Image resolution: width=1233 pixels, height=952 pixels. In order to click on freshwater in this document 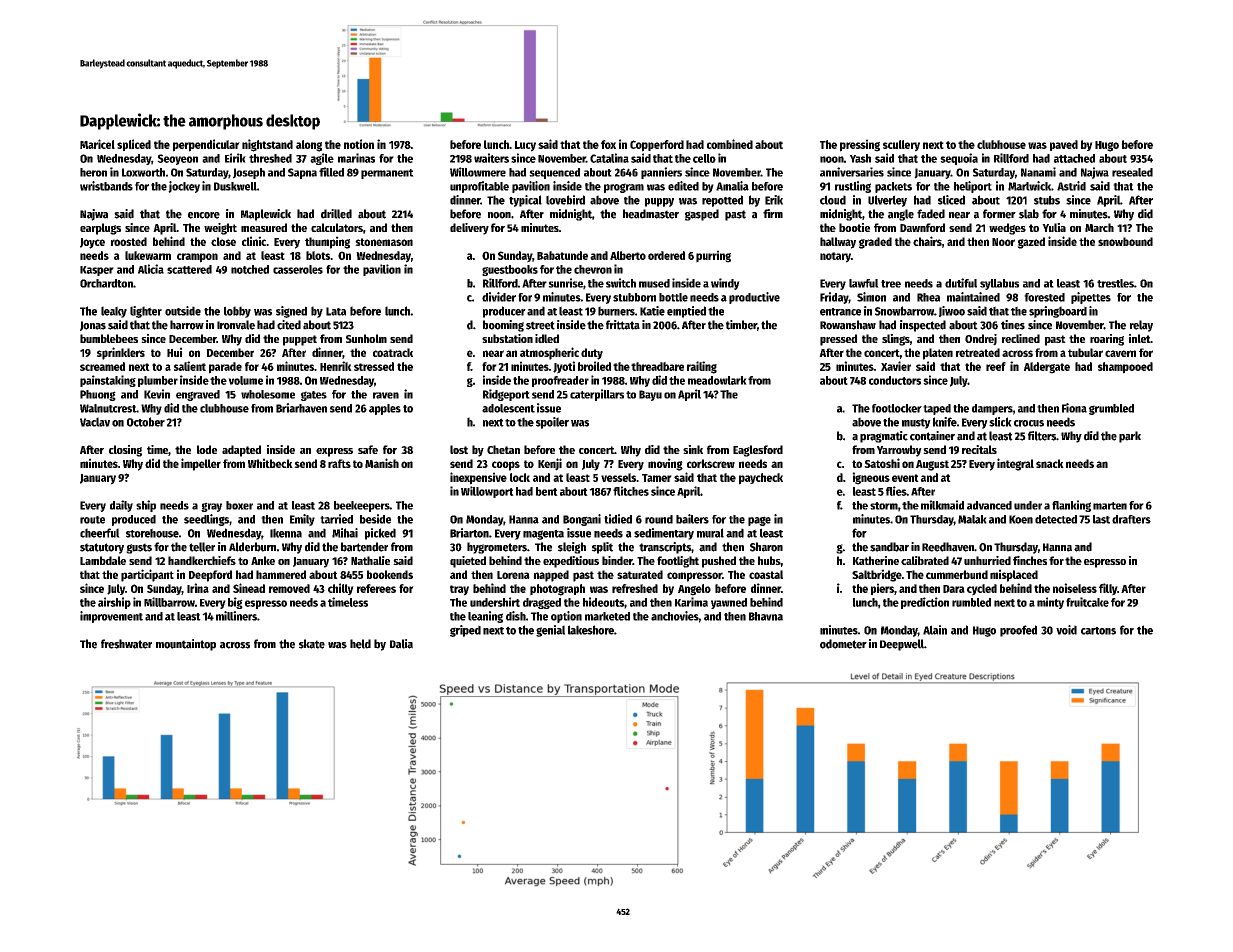, I will do `click(126, 644)`.
